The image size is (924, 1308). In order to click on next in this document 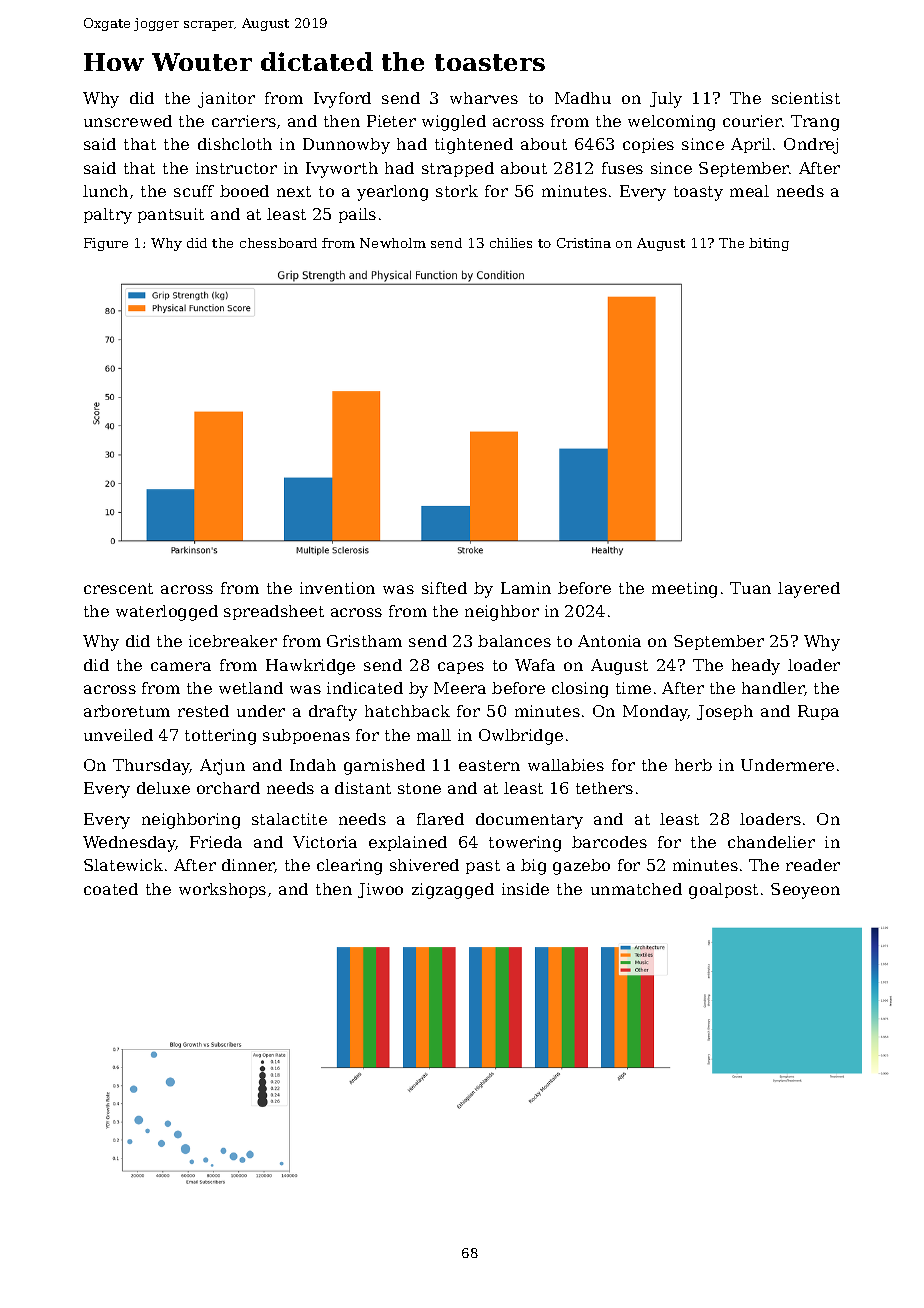, I will do `click(294, 191)`.
